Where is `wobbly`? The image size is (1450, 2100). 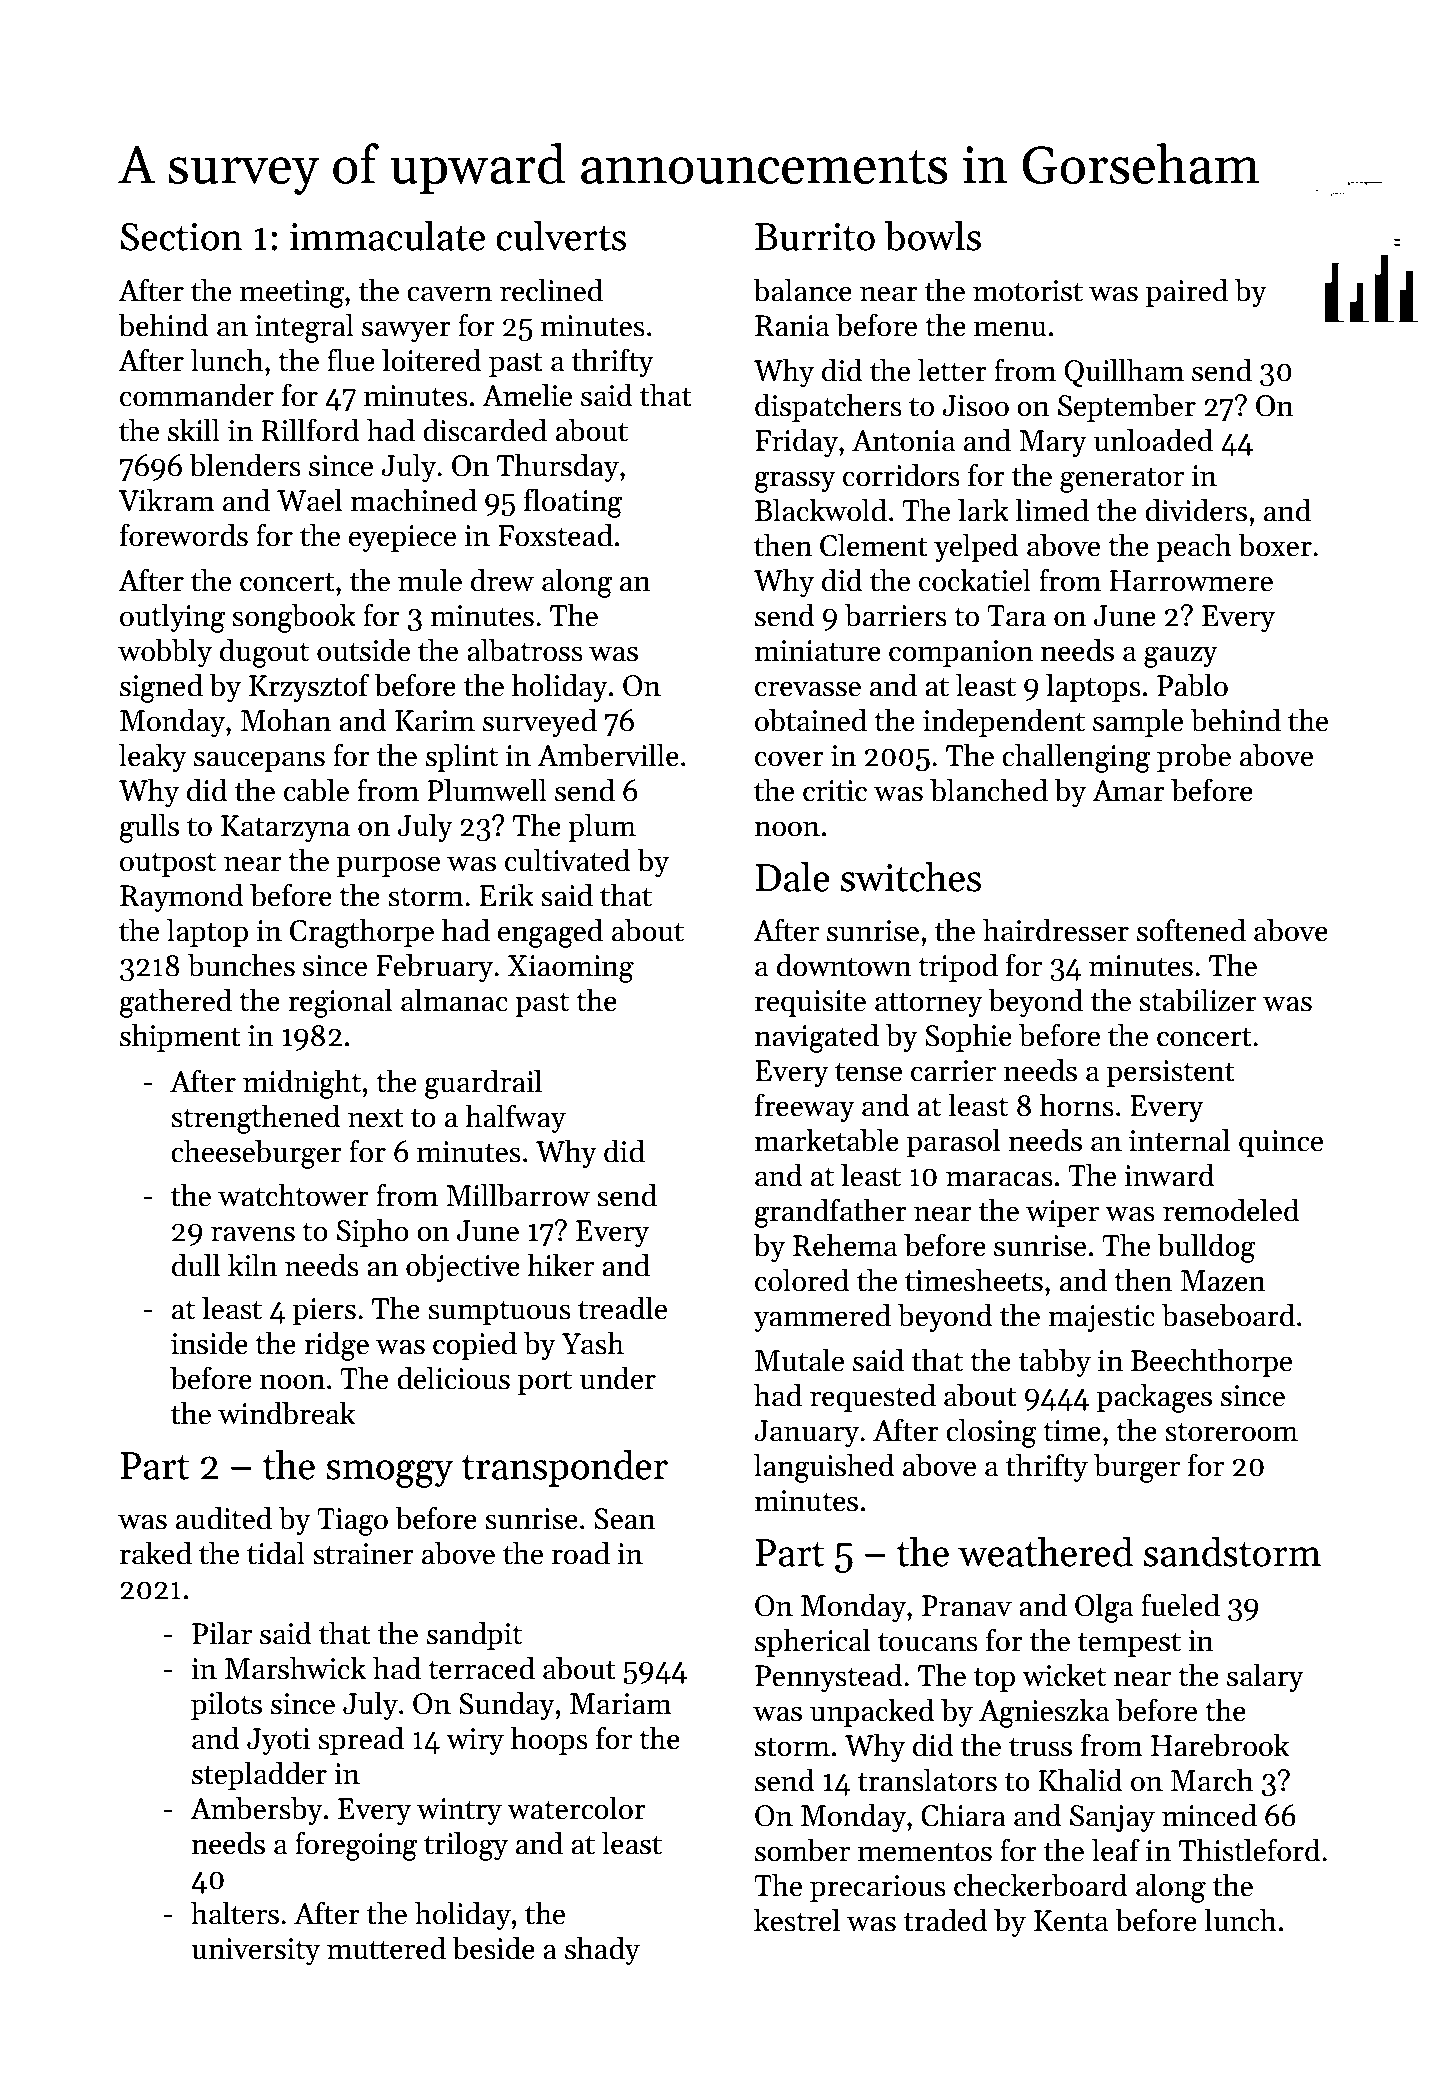
wobbly is located at coordinates (165, 652).
